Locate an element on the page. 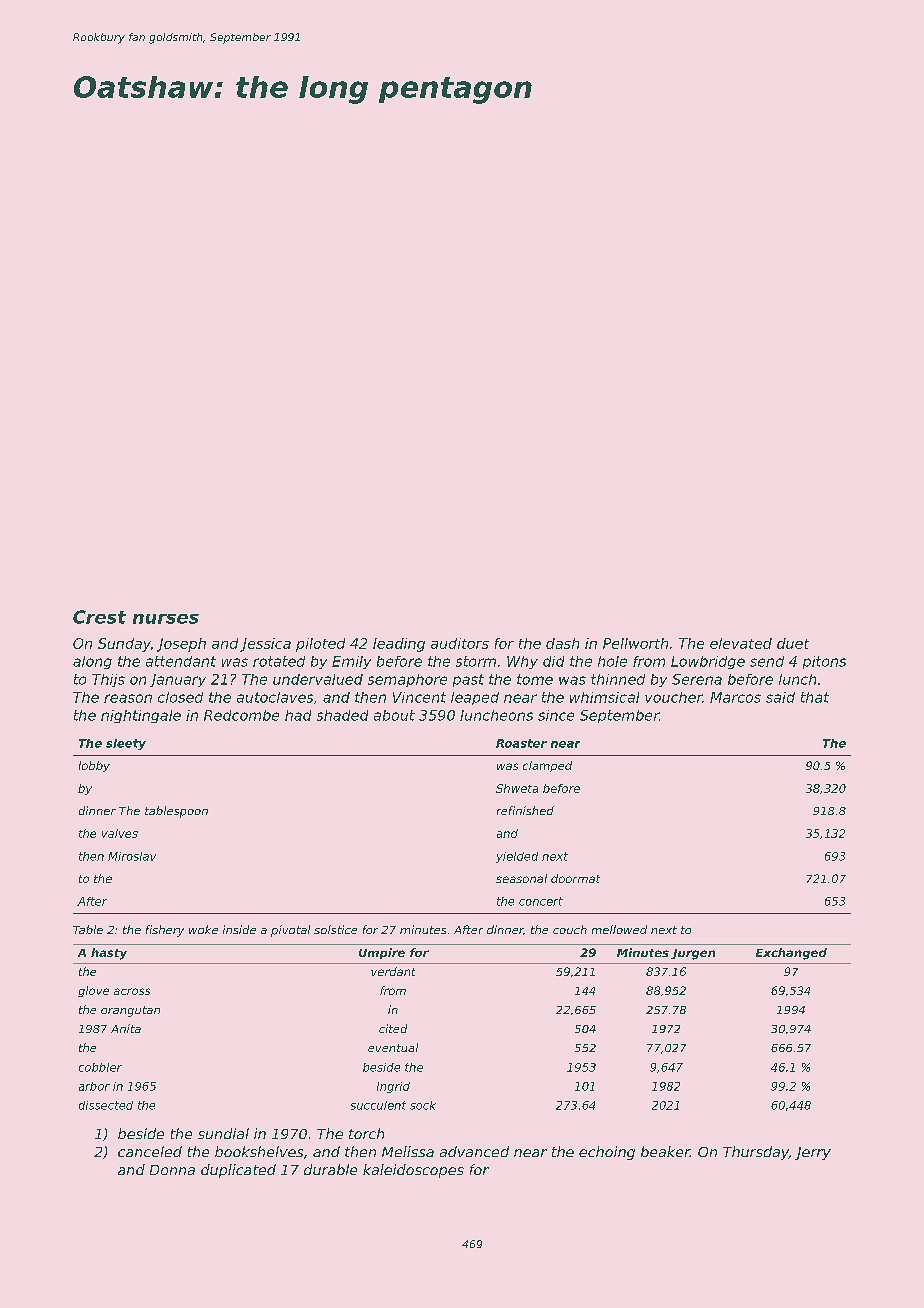  bookshelves is located at coordinates (259, 1151).
